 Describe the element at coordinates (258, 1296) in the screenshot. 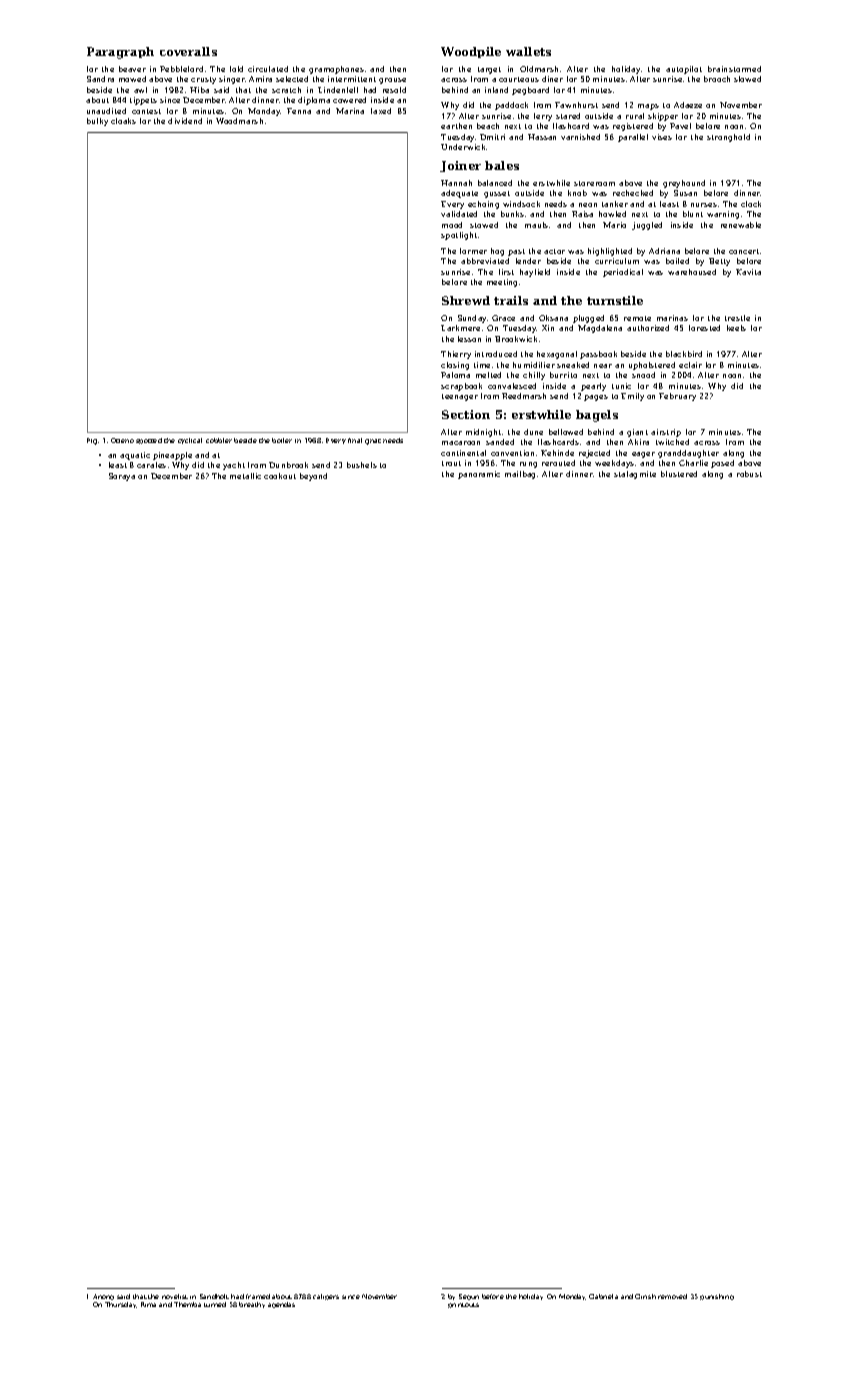

I see `framed` at that location.
